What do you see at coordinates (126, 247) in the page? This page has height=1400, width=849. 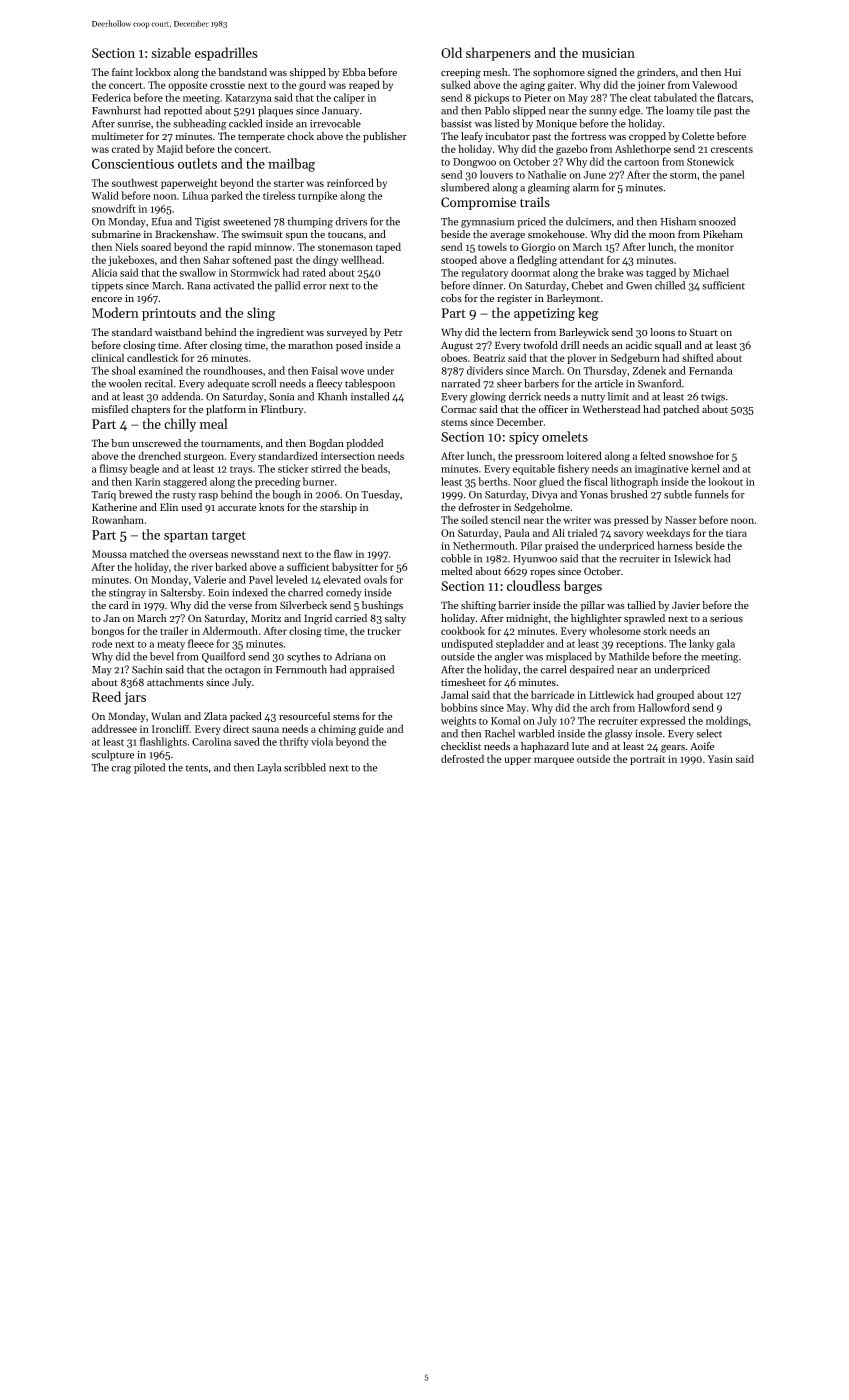 I see `Niels` at bounding box center [126, 247].
